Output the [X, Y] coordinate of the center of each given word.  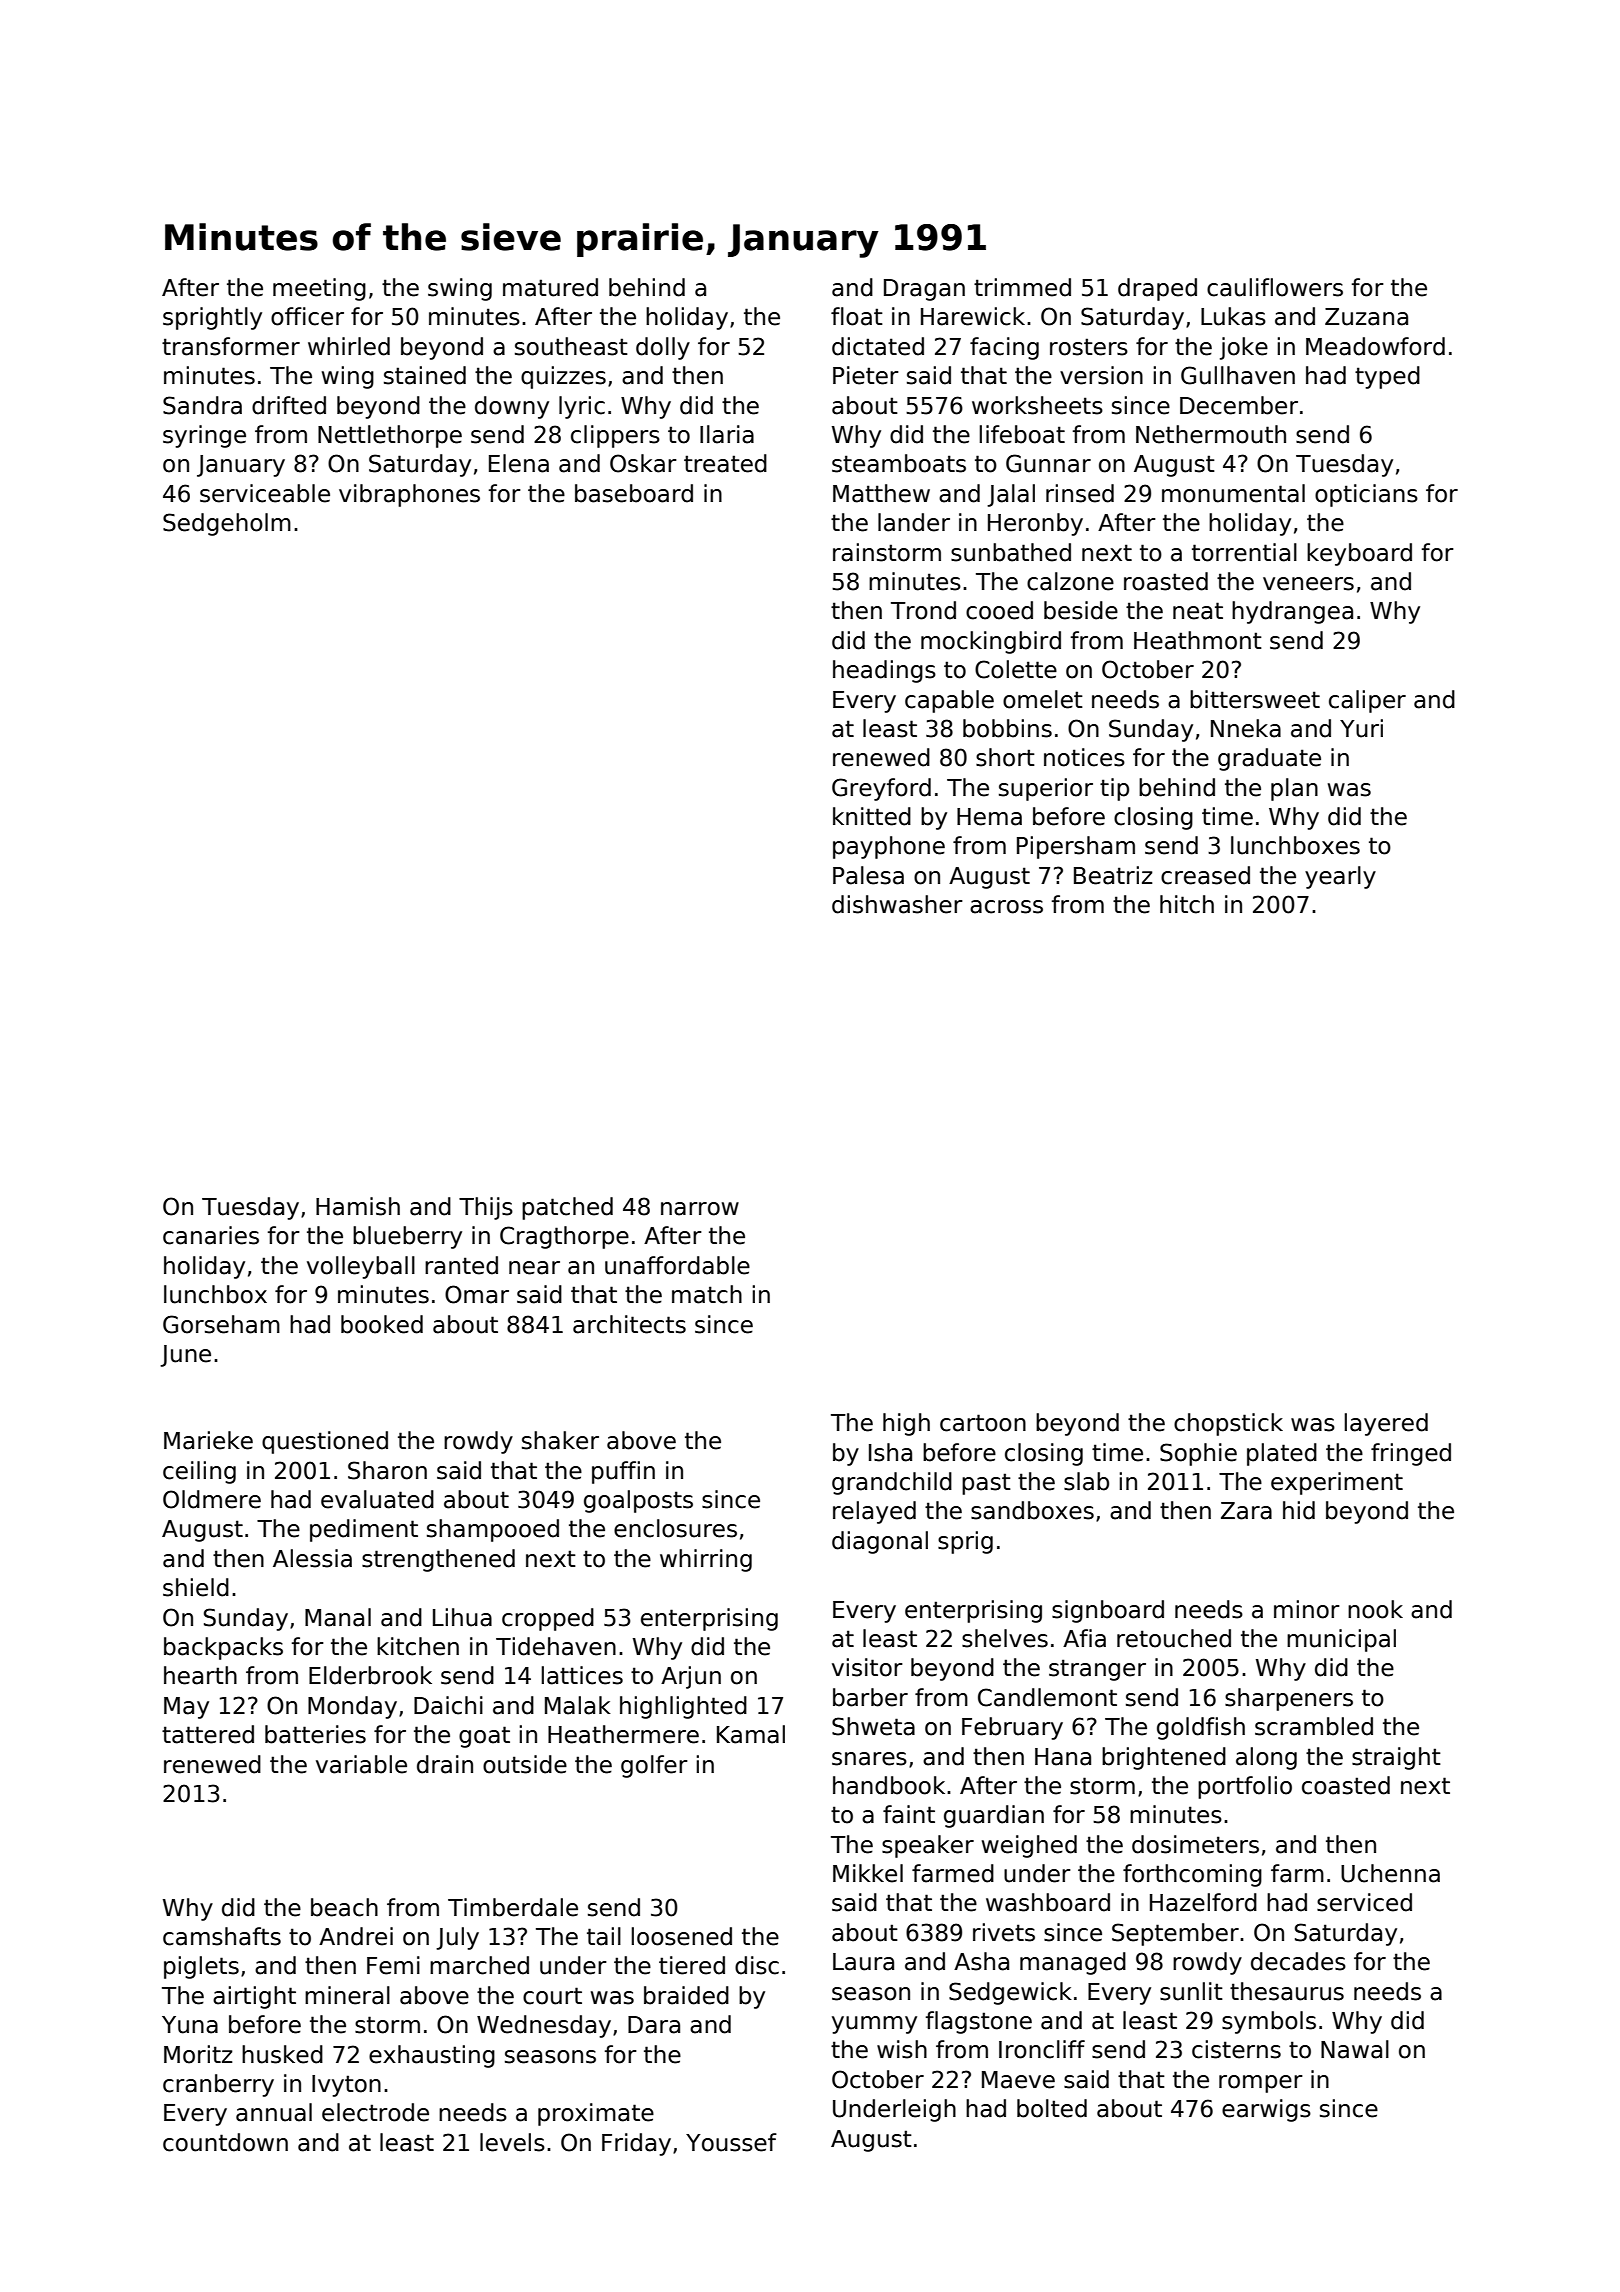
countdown [225, 2142]
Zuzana [1366, 317]
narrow [700, 1209]
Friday [636, 2144]
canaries [211, 1235]
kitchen [418, 1646]
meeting [319, 289]
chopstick [1228, 1424]
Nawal [1355, 2049]
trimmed [1022, 287]
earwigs [1266, 2110]
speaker [928, 1846]
